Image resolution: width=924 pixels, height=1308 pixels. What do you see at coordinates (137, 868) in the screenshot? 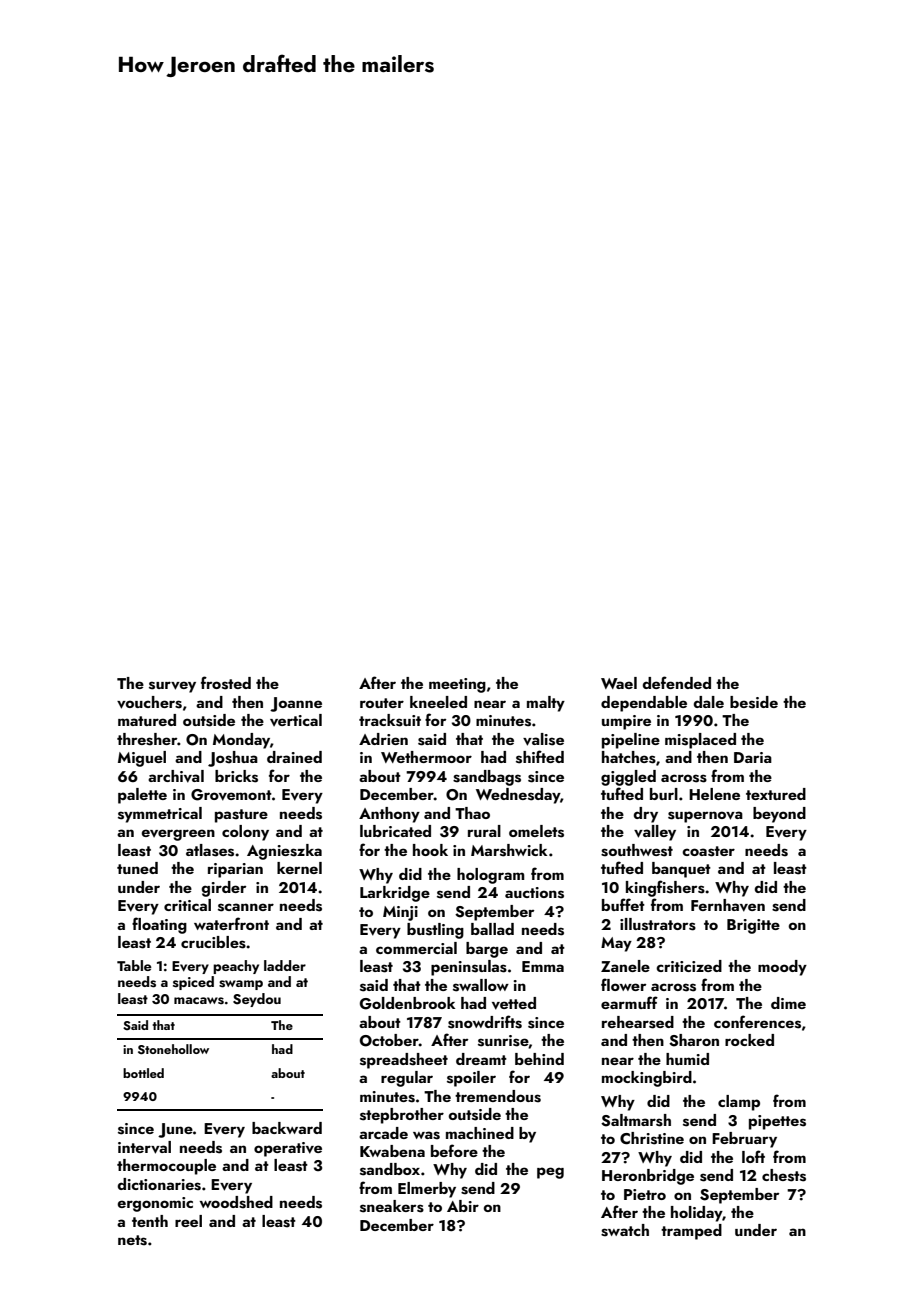
I see `tuned` at bounding box center [137, 868].
